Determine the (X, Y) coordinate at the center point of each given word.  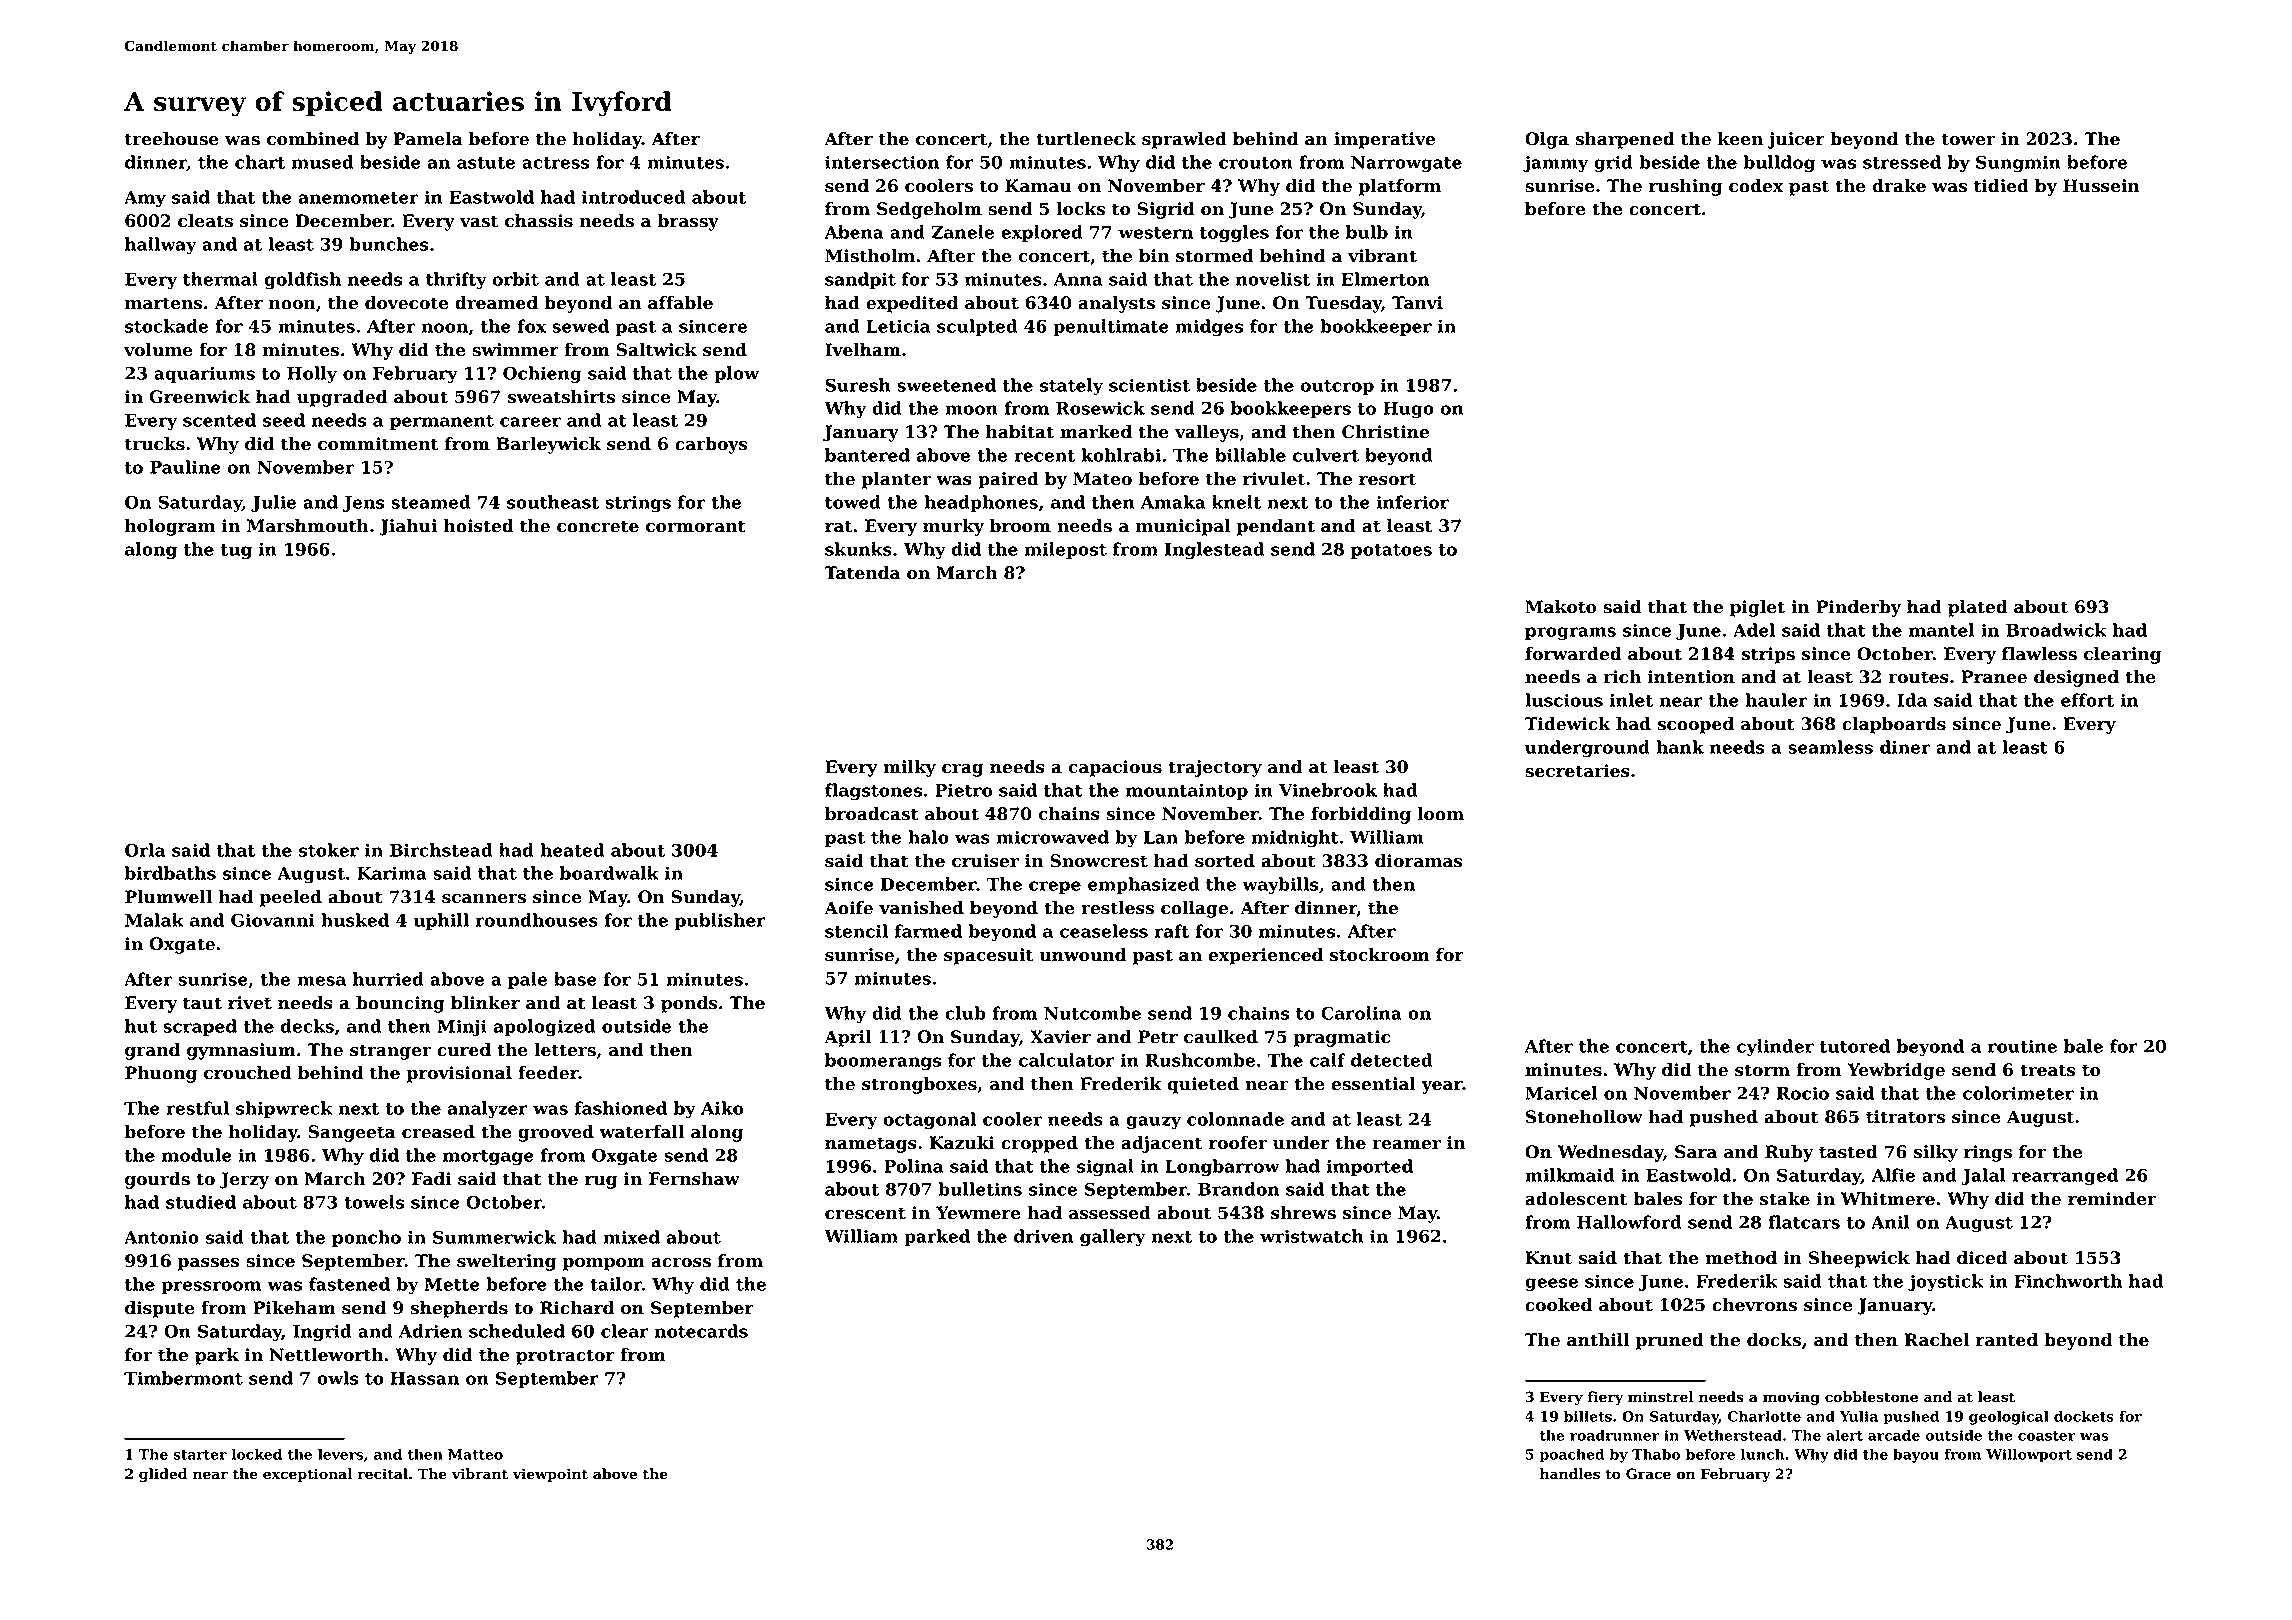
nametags (871, 1145)
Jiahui (408, 527)
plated (1978, 608)
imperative (1384, 140)
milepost (1066, 550)
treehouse (172, 139)
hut (141, 1026)
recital (383, 1474)
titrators (1905, 1117)
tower (1968, 139)
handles (1570, 1474)
